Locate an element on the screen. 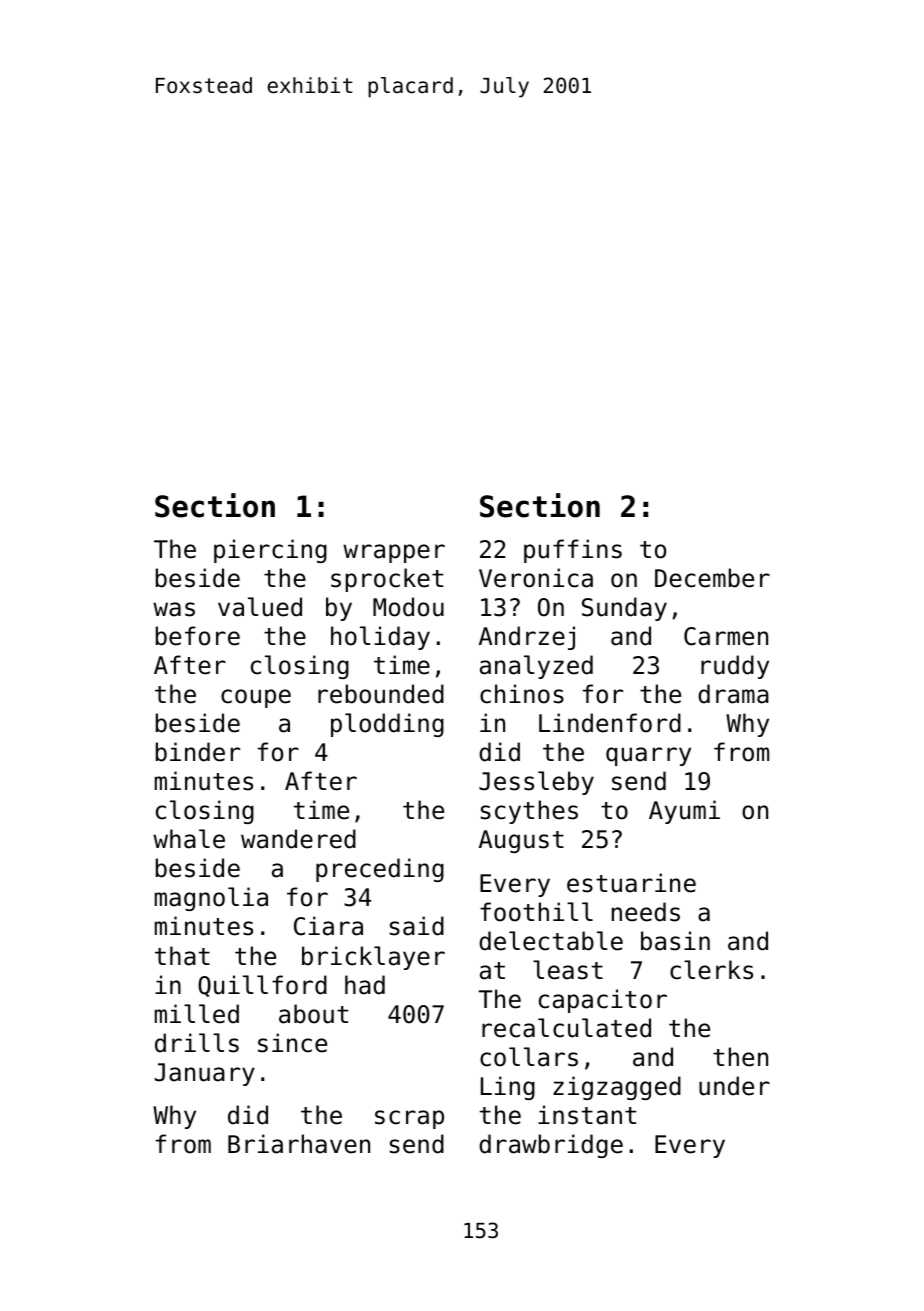 The height and width of the screenshot is (1311, 924). instant is located at coordinates (587, 1115).
